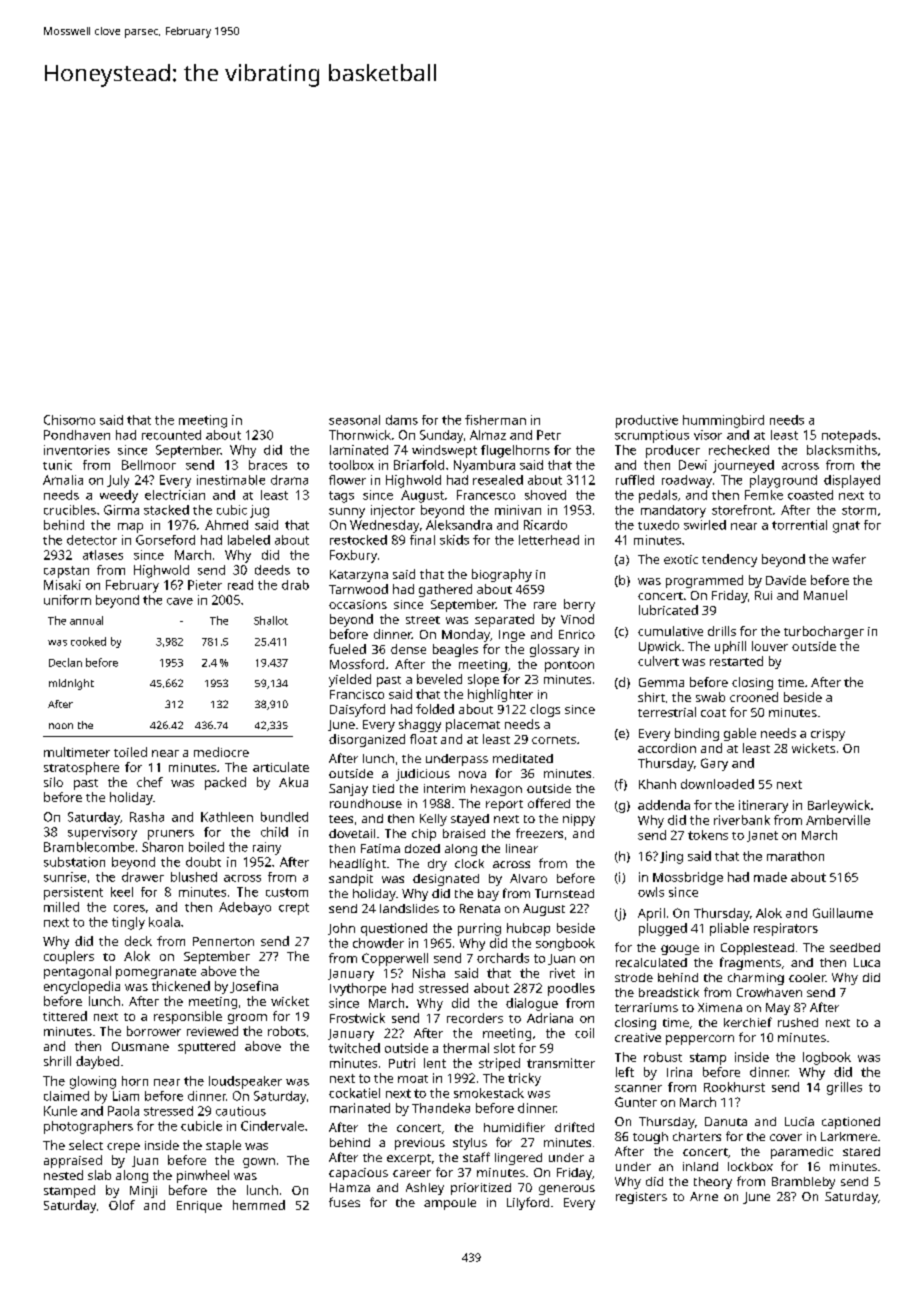  What do you see at coordinates (549, 435) in the image?
I see `Petr` at bounding box center [549, 435].
